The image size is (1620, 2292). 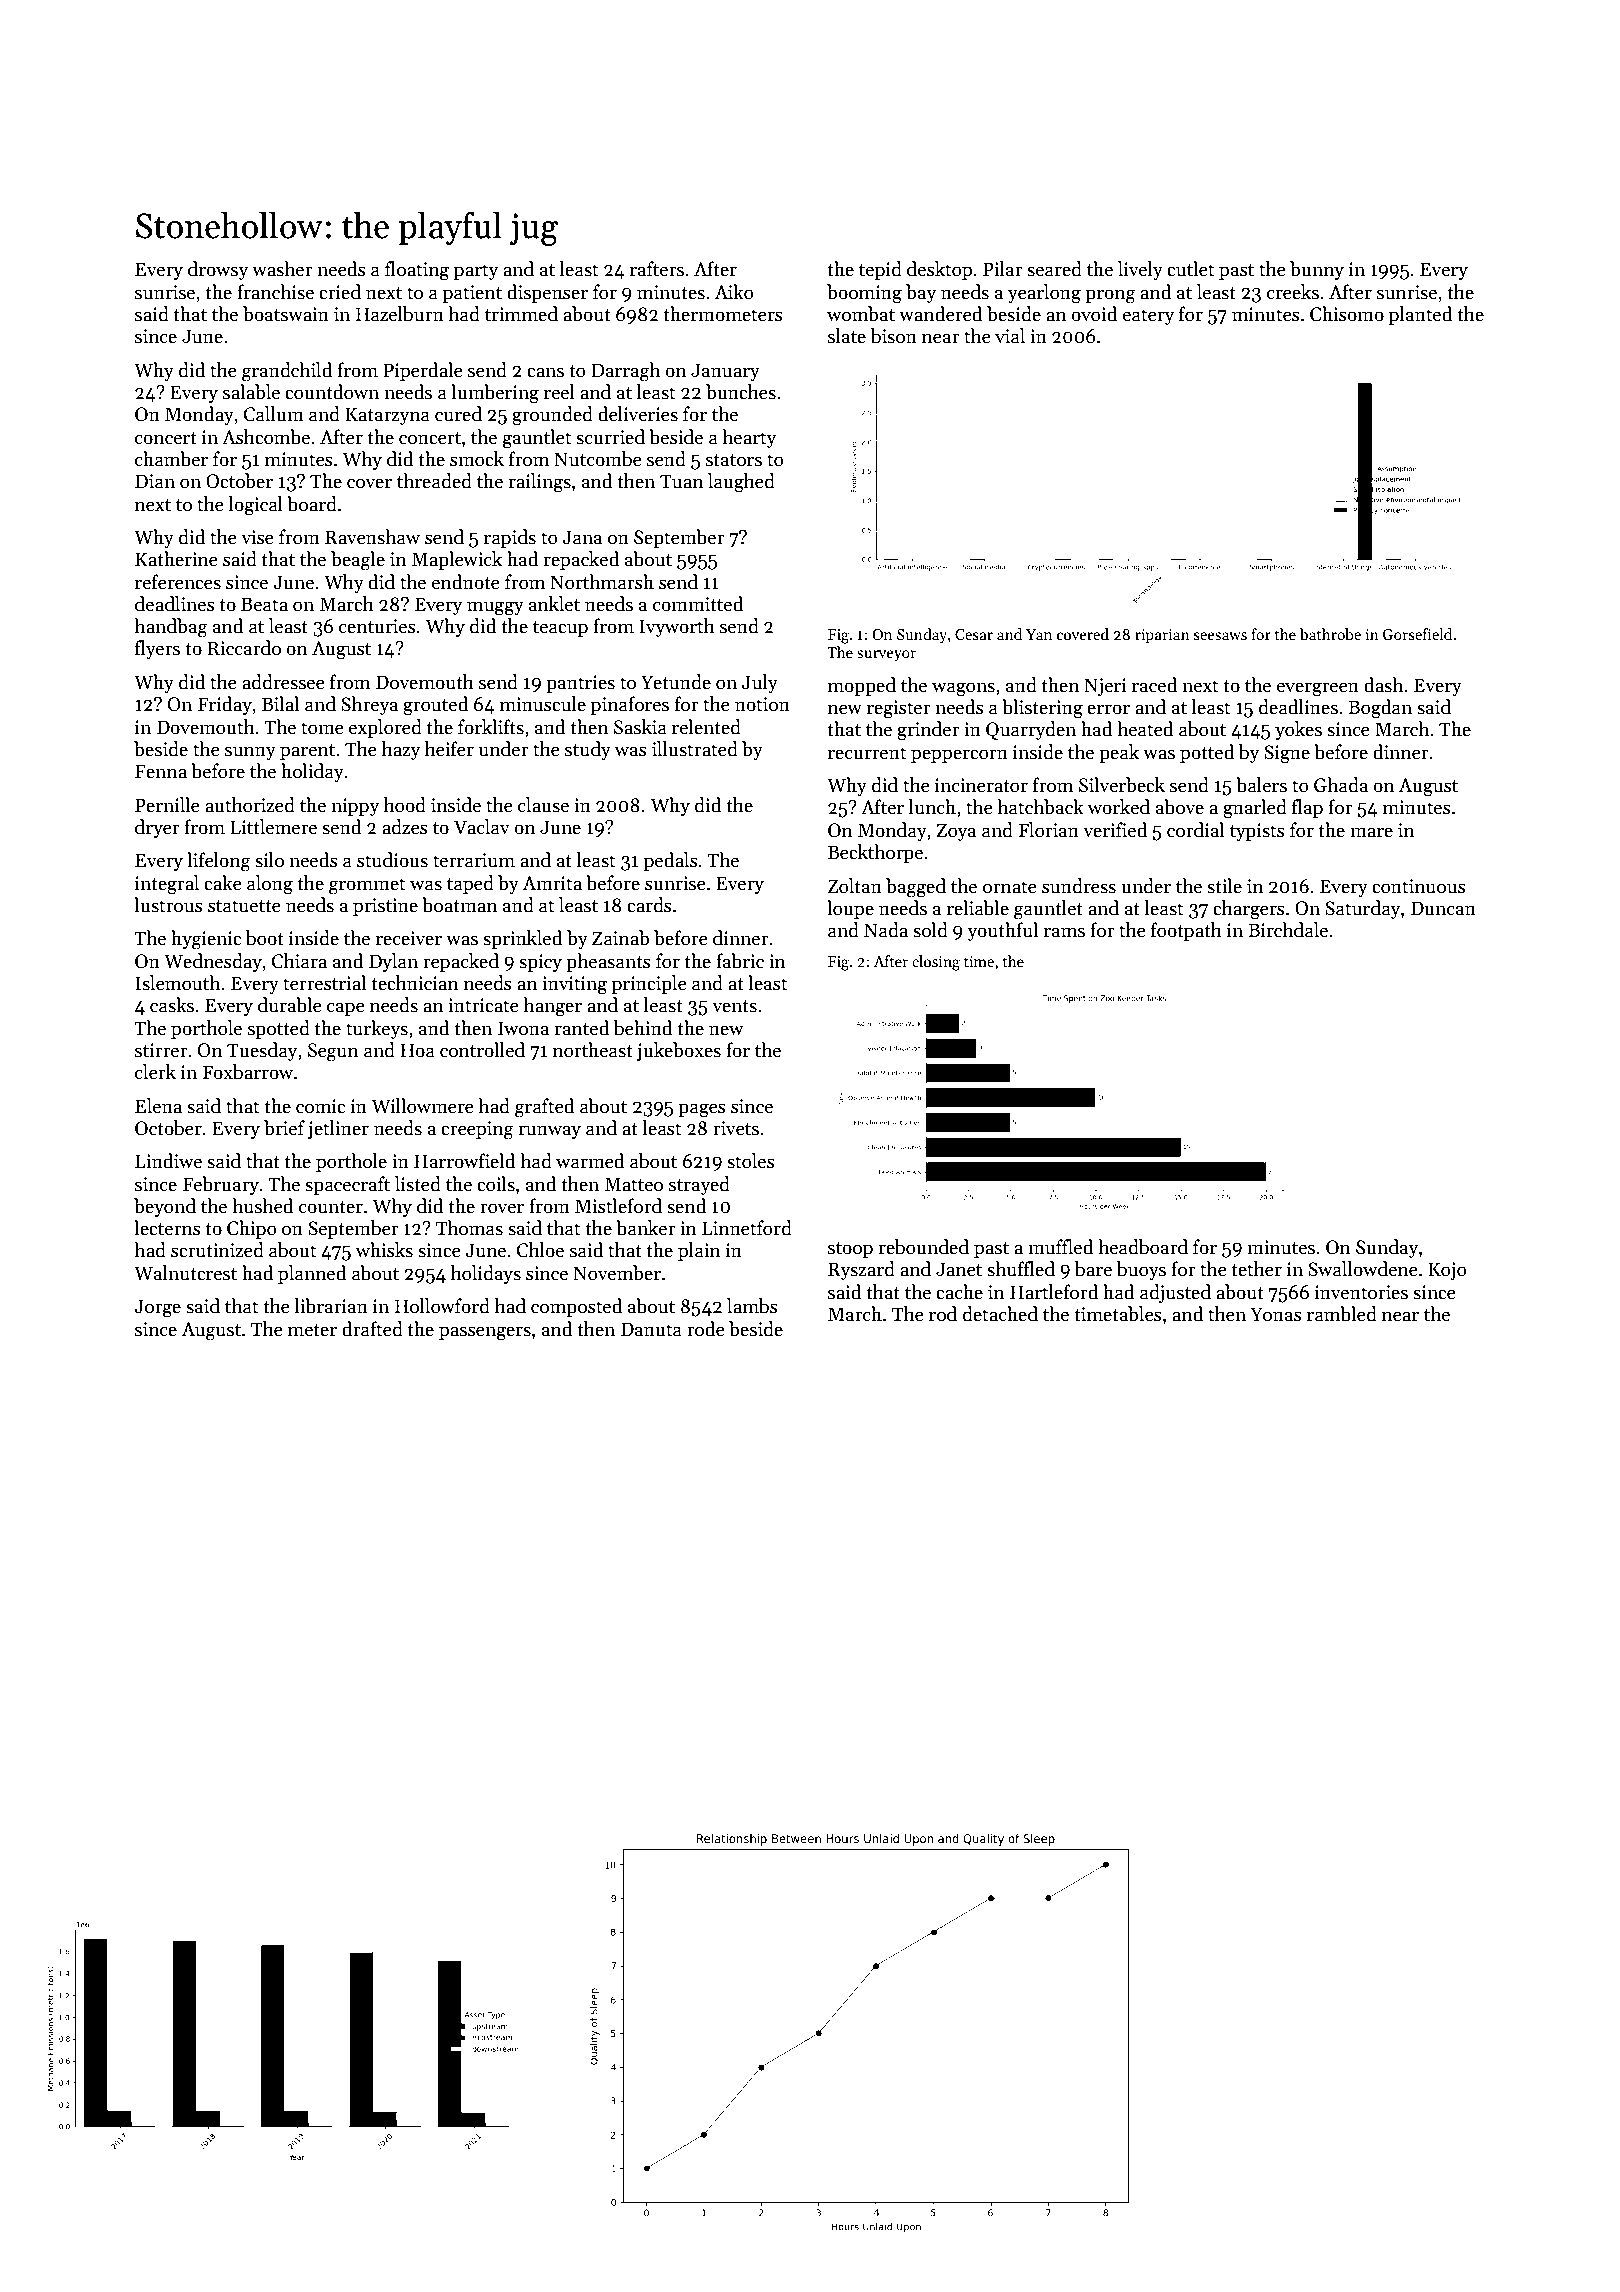 What do you see at coordinates (698, 604) in the page?
I see `committed` at bounding box center [698, 604].
